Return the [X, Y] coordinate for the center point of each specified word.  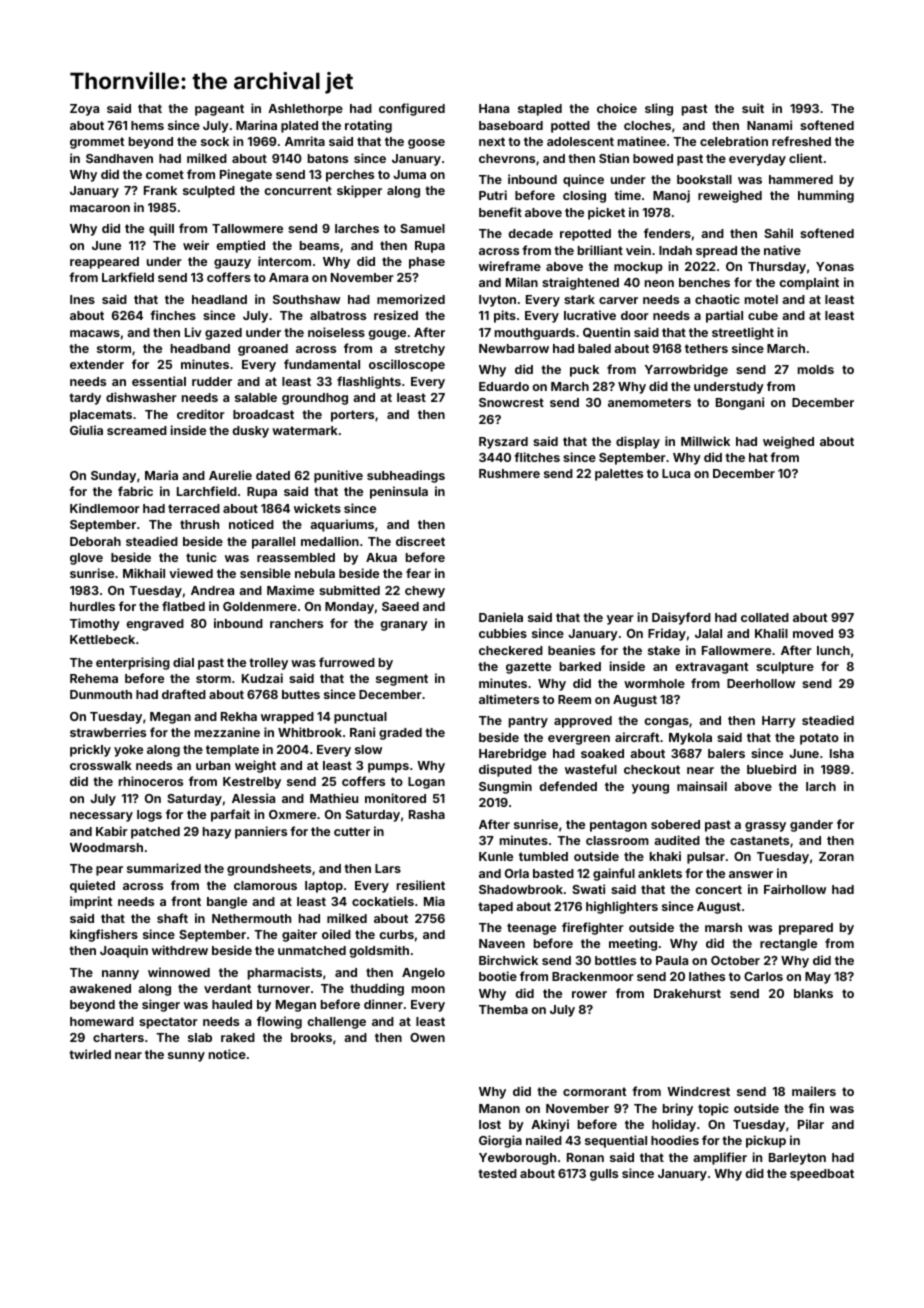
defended [568, 786]
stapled [540, 110]
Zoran [836, 856]
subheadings [406, 476]
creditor [201, 414]
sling [659, 109]
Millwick [705, 441]
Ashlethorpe [305, 110]
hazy [217, 833]
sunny [186, 1057]
